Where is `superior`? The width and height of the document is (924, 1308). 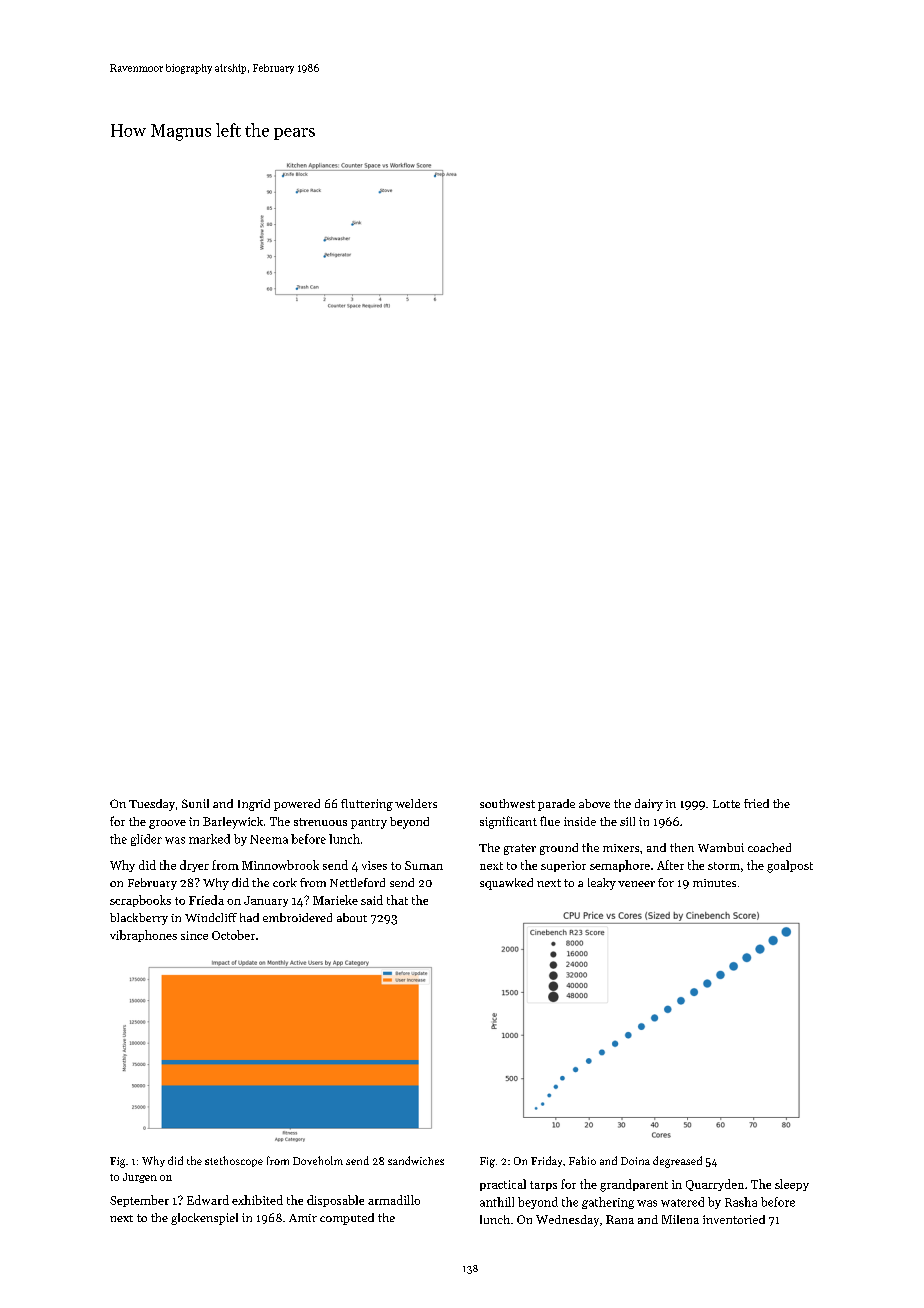
superior is located at coordinates (563, 866).
